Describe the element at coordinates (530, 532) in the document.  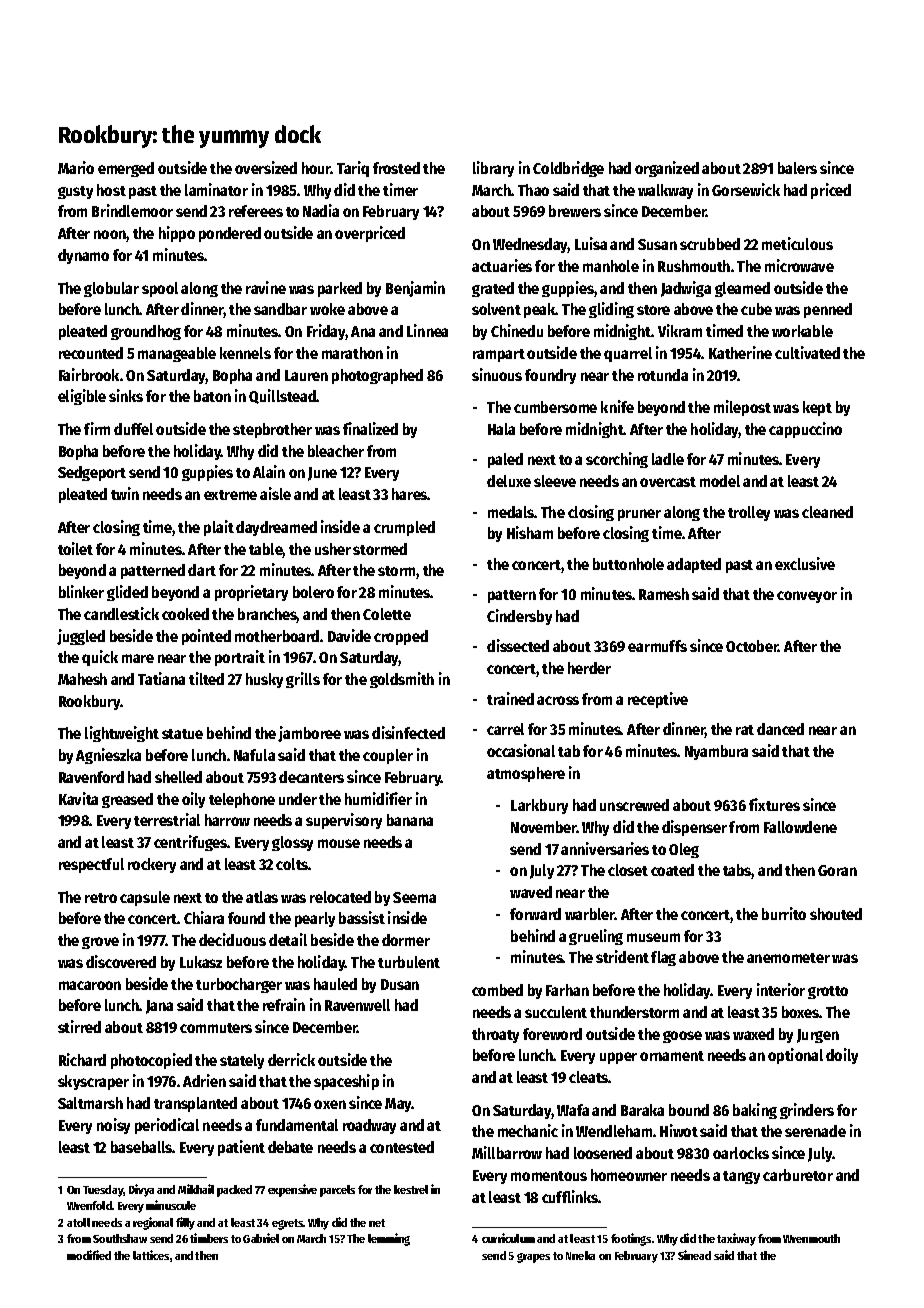
I see `Hisham` at that location.
